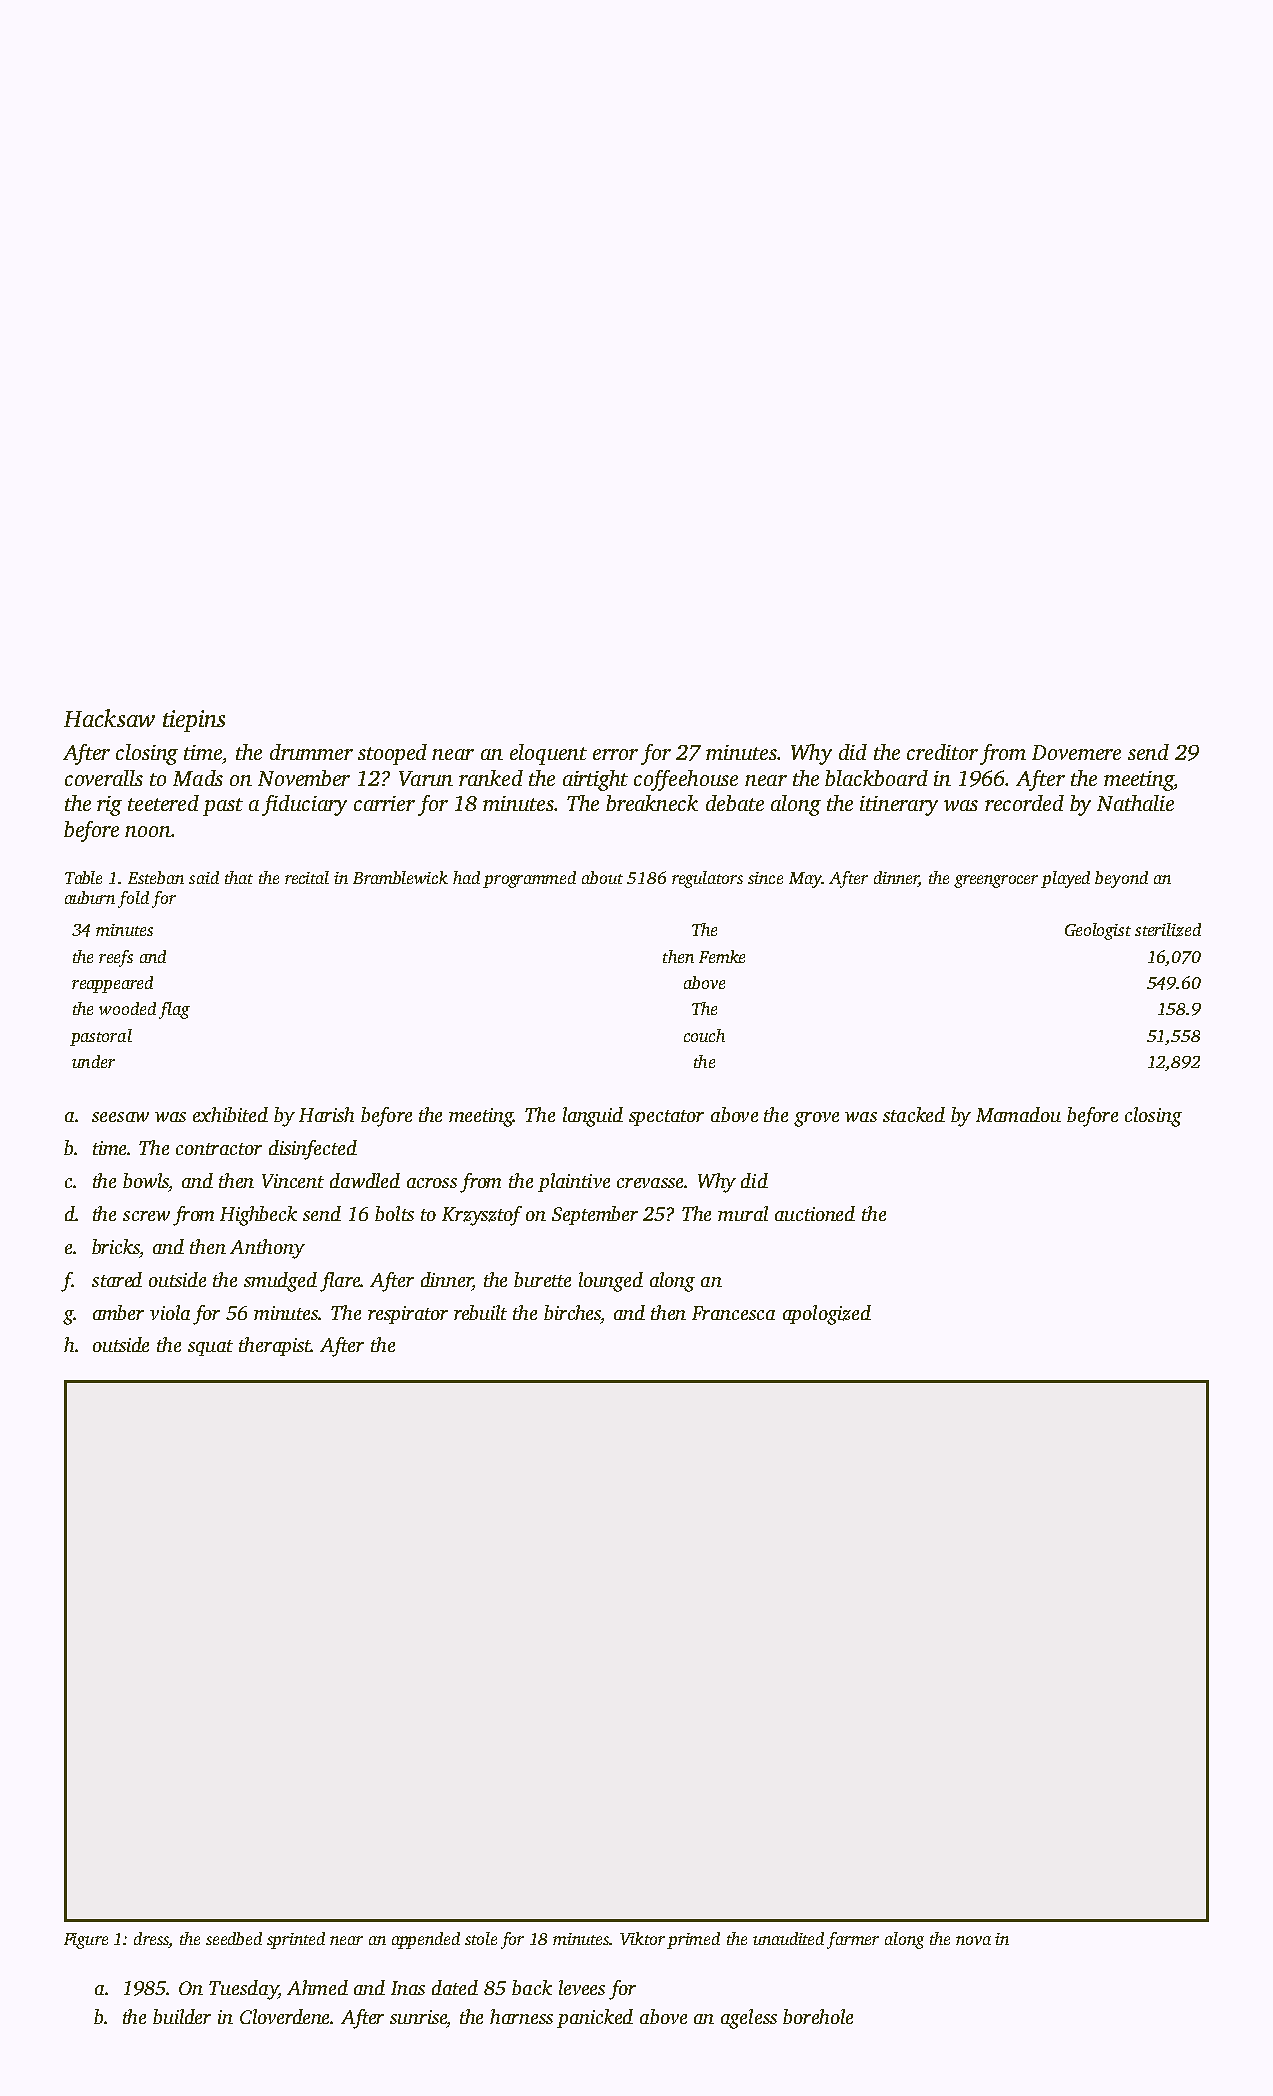 The width and height of the image is (1273, 2096). I want to click on birches, so click(572, 1312).
